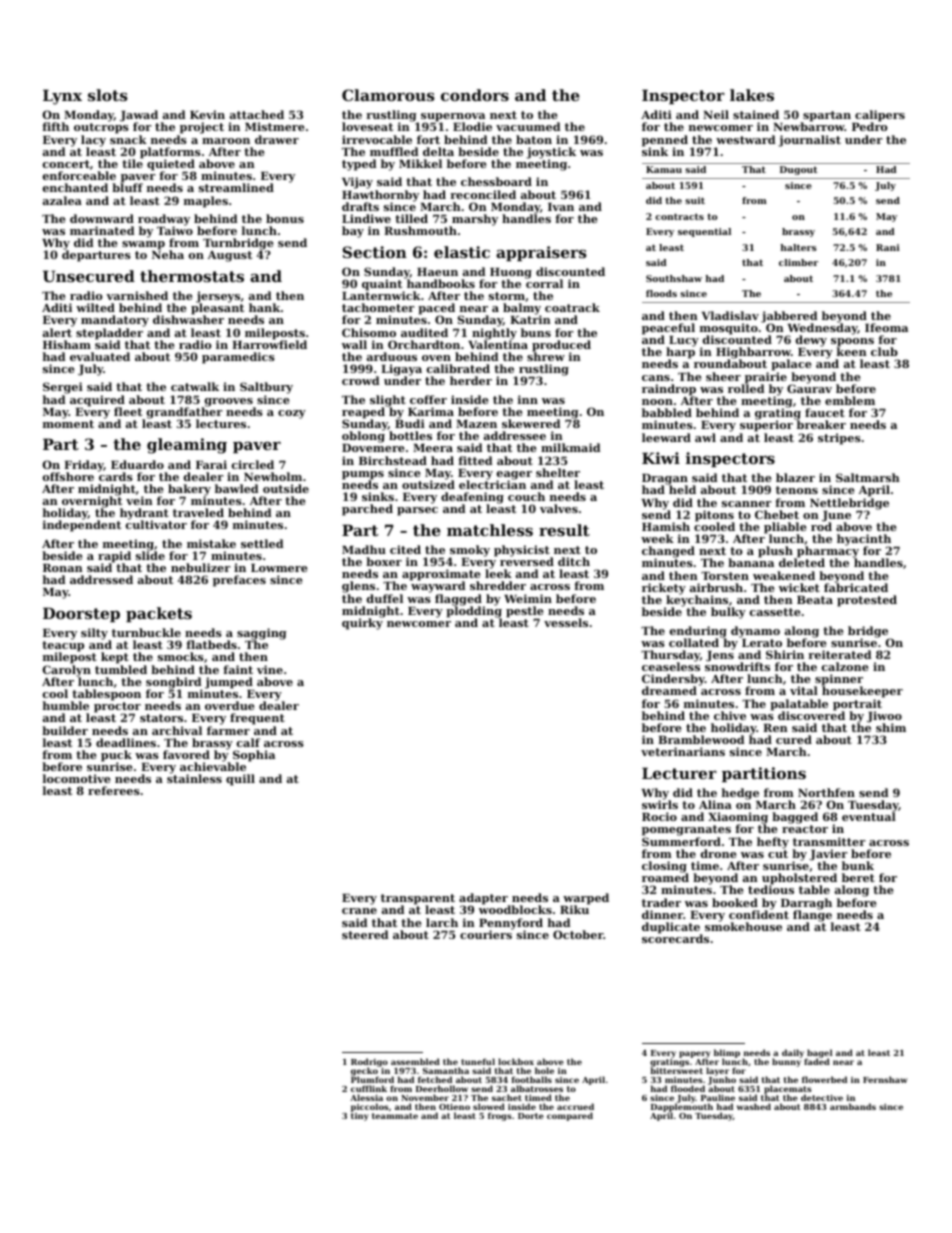 This image has height=1233, width=952. I want to click on slots, so click(108, 95).
